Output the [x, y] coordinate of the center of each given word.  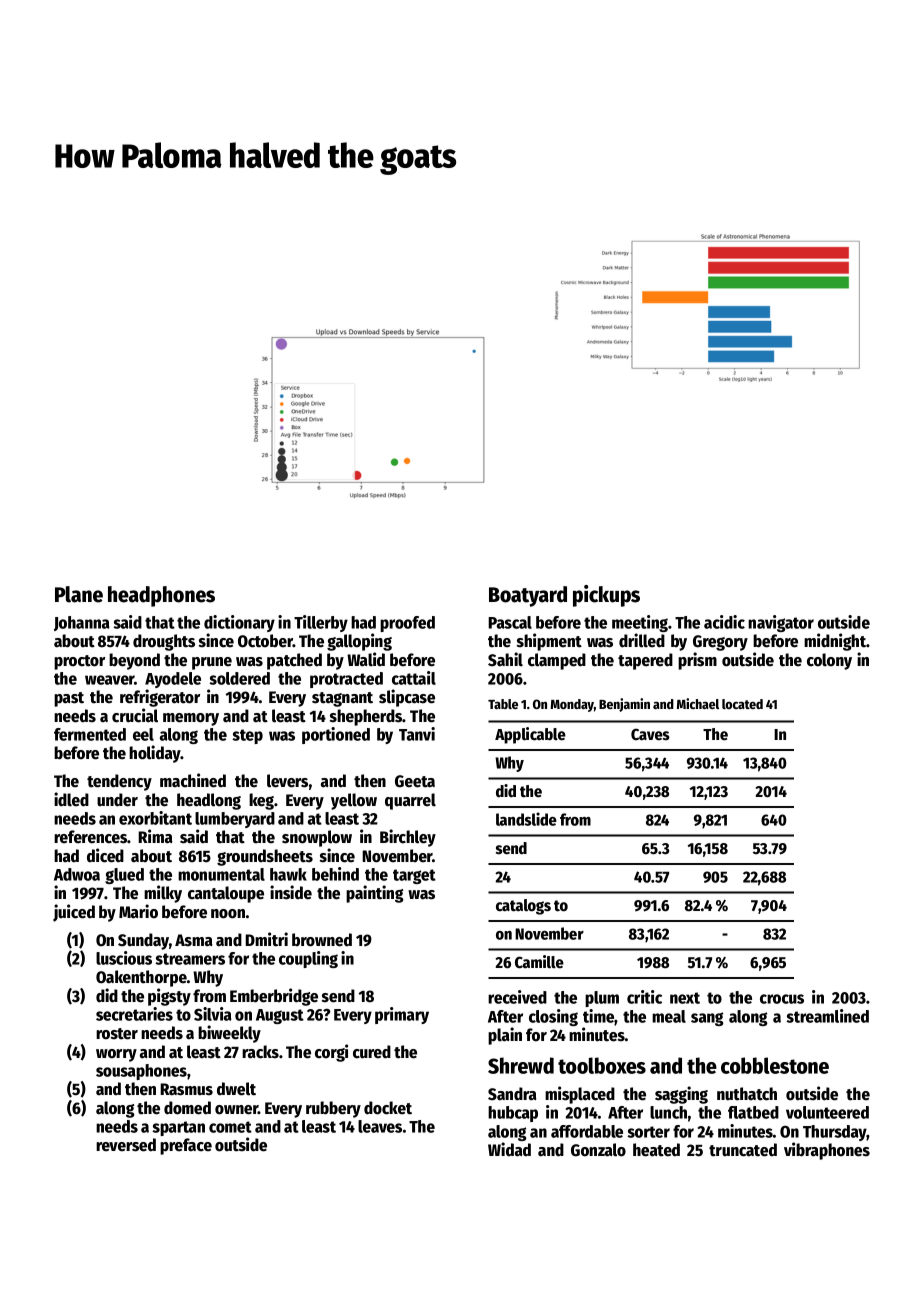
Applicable [530, 735]
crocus [782, 999]
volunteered [827, 1112]
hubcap [513, 1114]
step [247, 736]
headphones [161, 596]
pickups [606, 596]
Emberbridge [274, 997]
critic [644, 997]
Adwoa [77, 874]
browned [322, 940]
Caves [650, 734]
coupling [308, 959]
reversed [126, 1145]
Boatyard [528, 596]
